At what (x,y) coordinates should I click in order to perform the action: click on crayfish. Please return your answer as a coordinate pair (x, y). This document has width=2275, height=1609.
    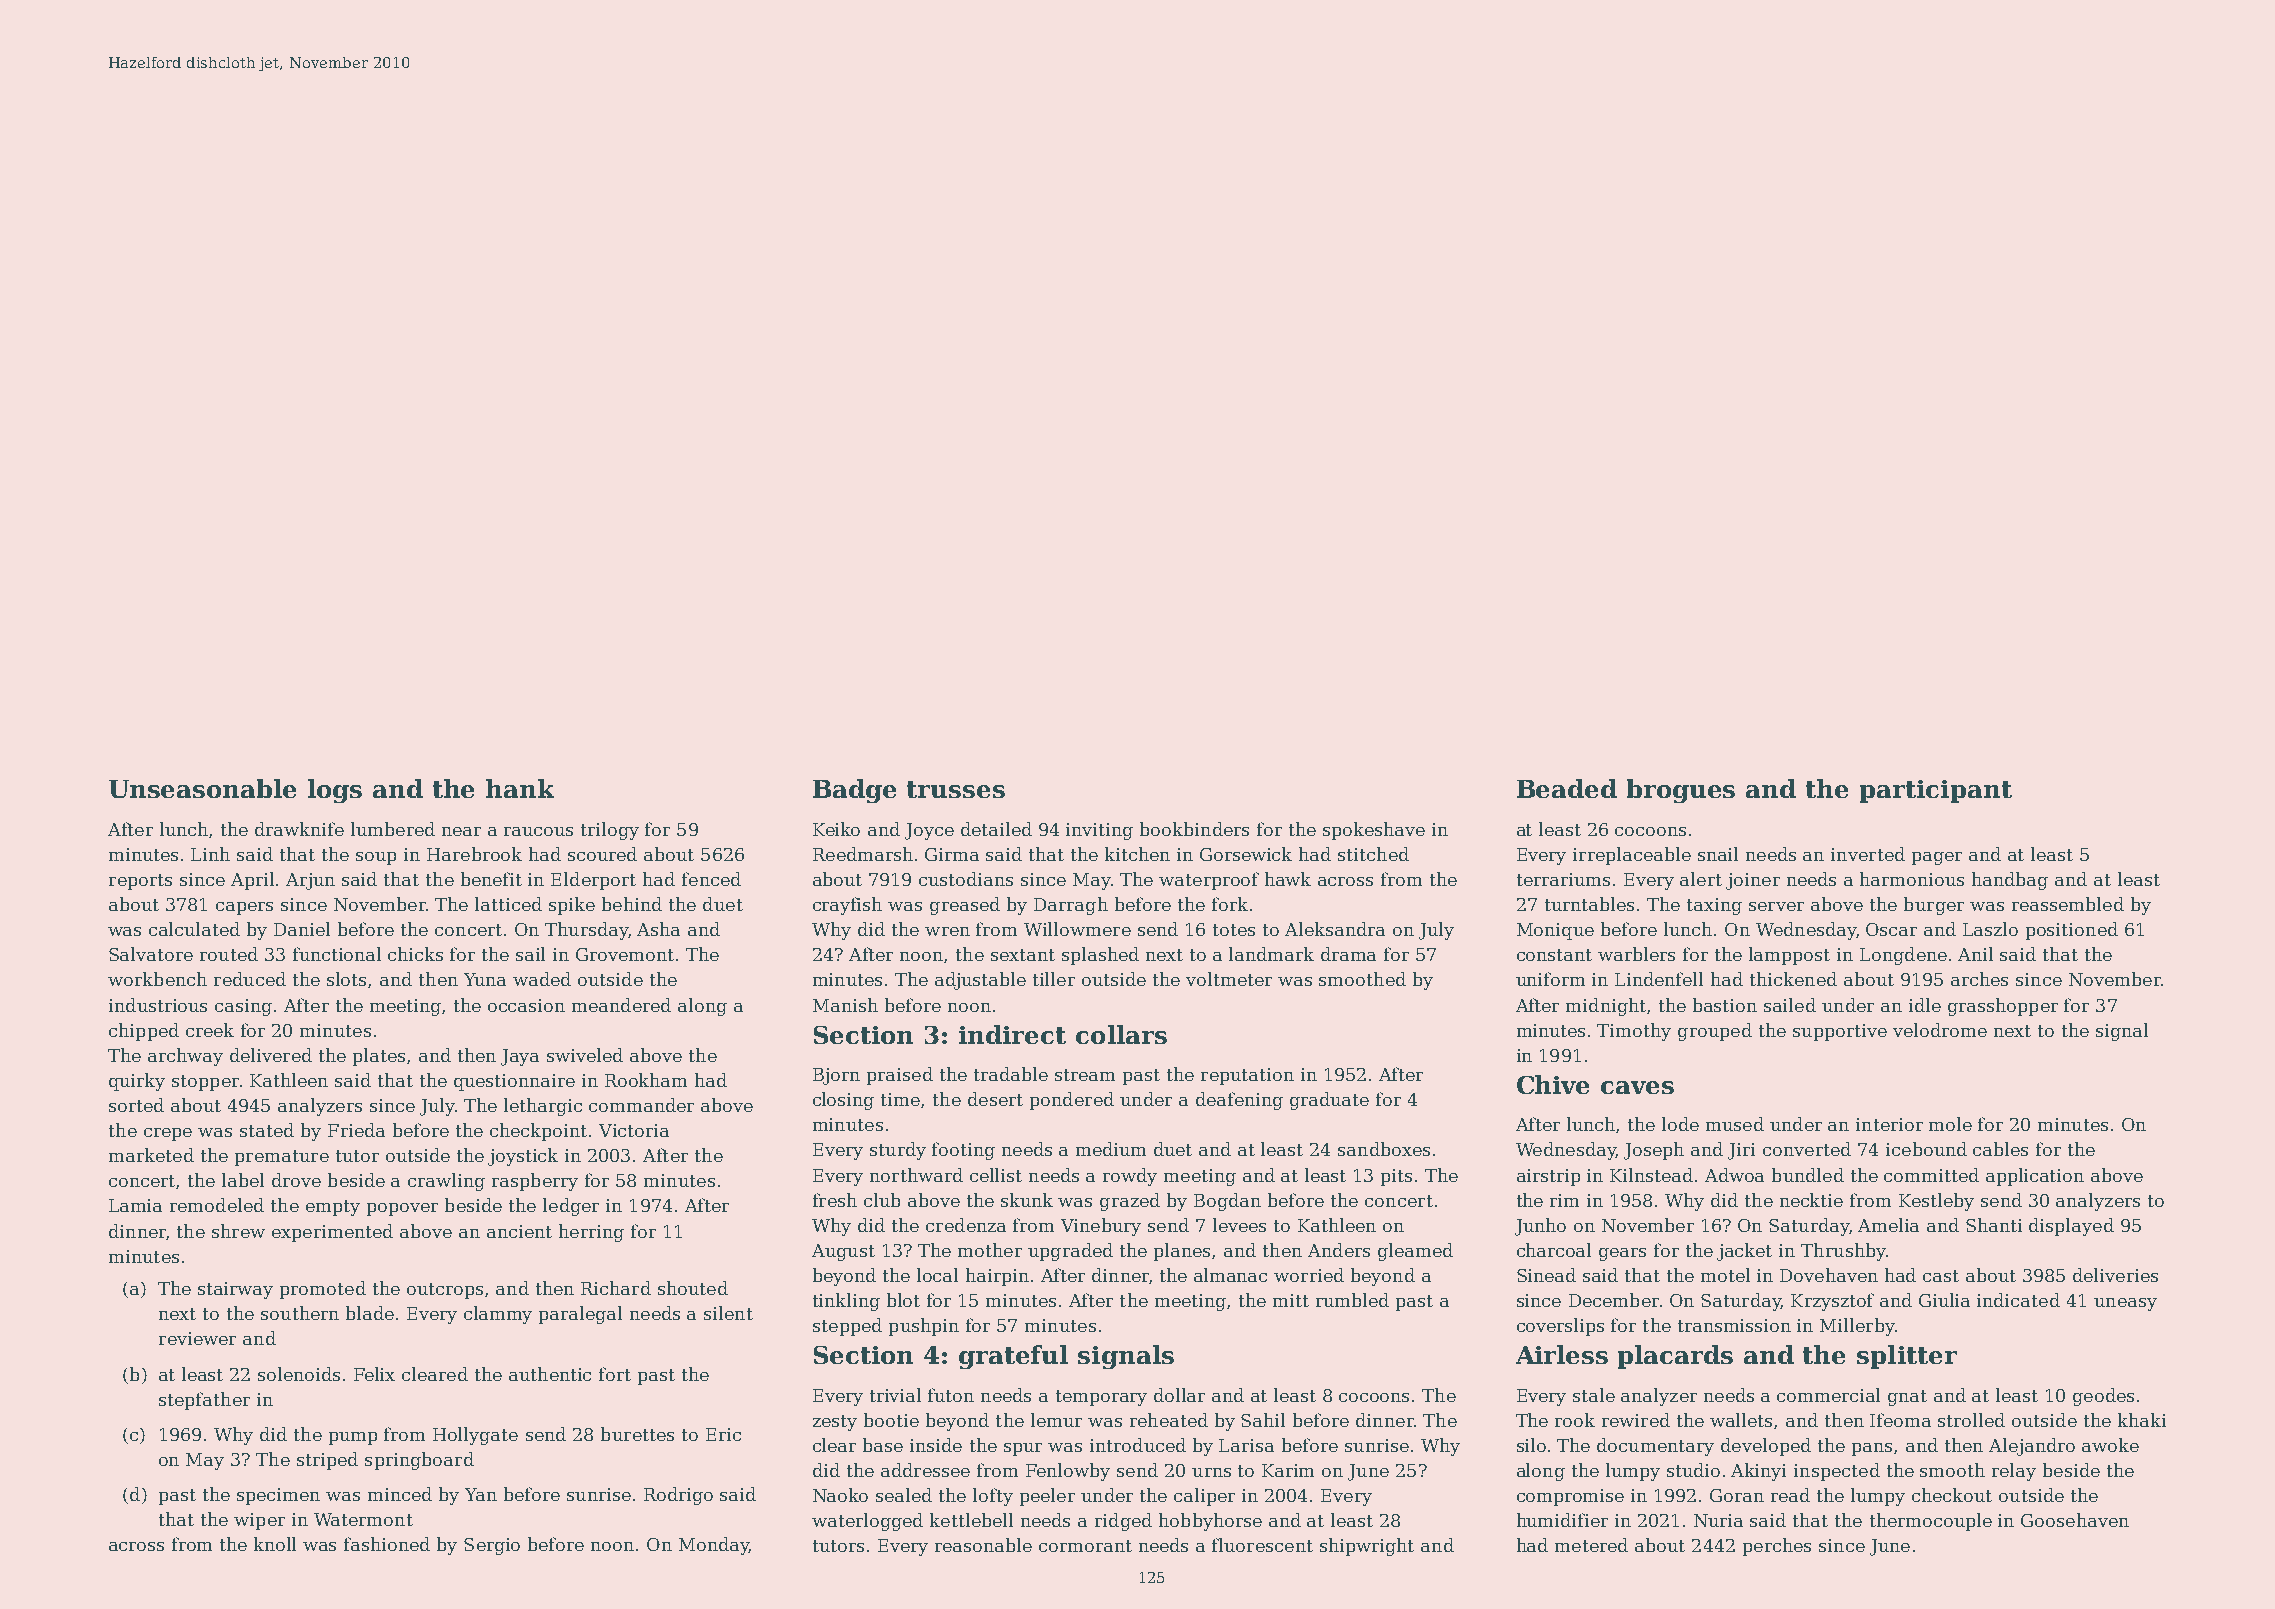
    Looking at the image, I should click on (847, 906).
